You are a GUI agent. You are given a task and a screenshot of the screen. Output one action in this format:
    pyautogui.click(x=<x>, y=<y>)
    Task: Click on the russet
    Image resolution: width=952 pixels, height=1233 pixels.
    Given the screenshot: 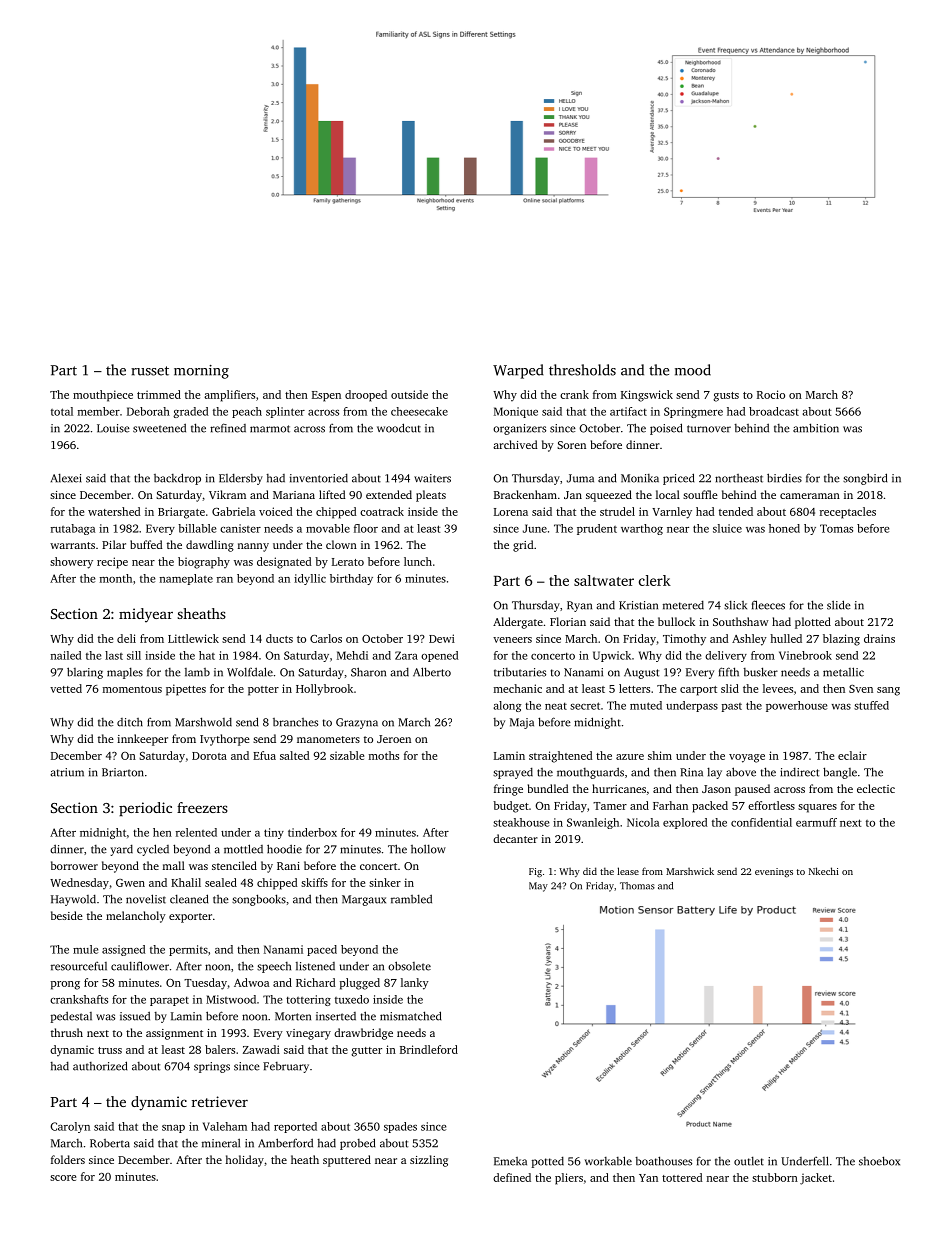 What is the action you would take?
    pyautogui.click(x=150, y=371)
